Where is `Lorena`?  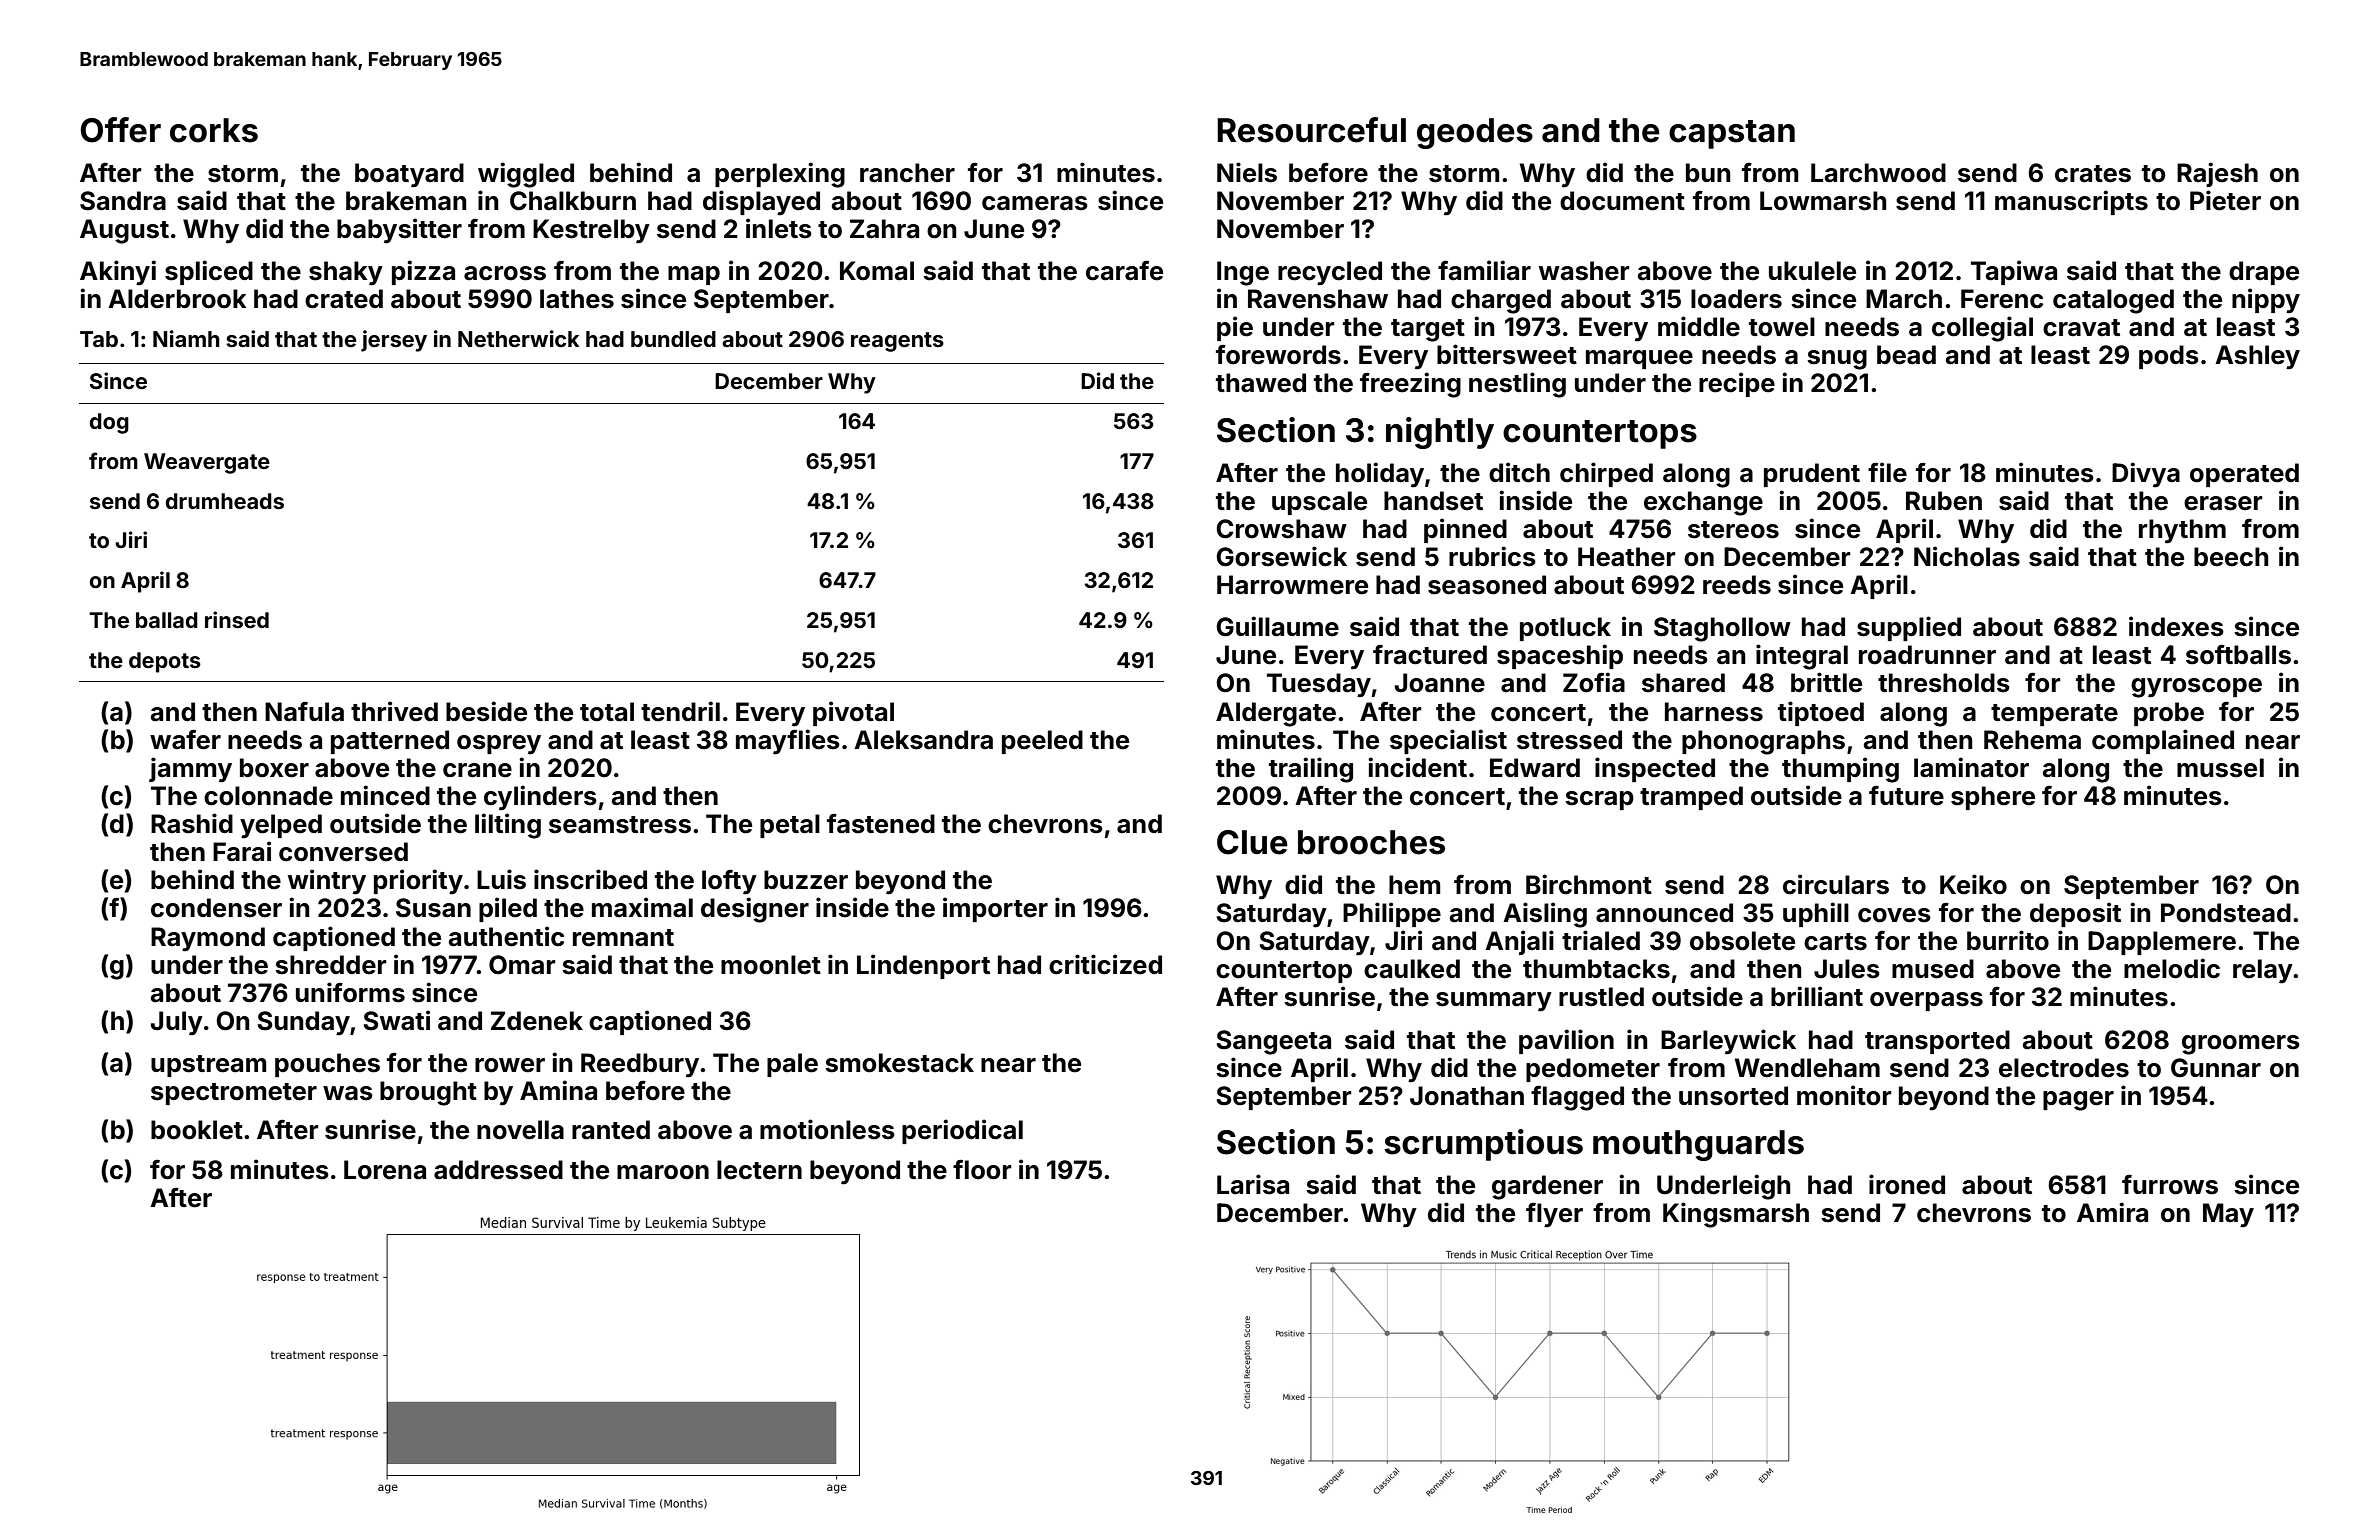 Lorena is located at coordinates (385, 1170).
